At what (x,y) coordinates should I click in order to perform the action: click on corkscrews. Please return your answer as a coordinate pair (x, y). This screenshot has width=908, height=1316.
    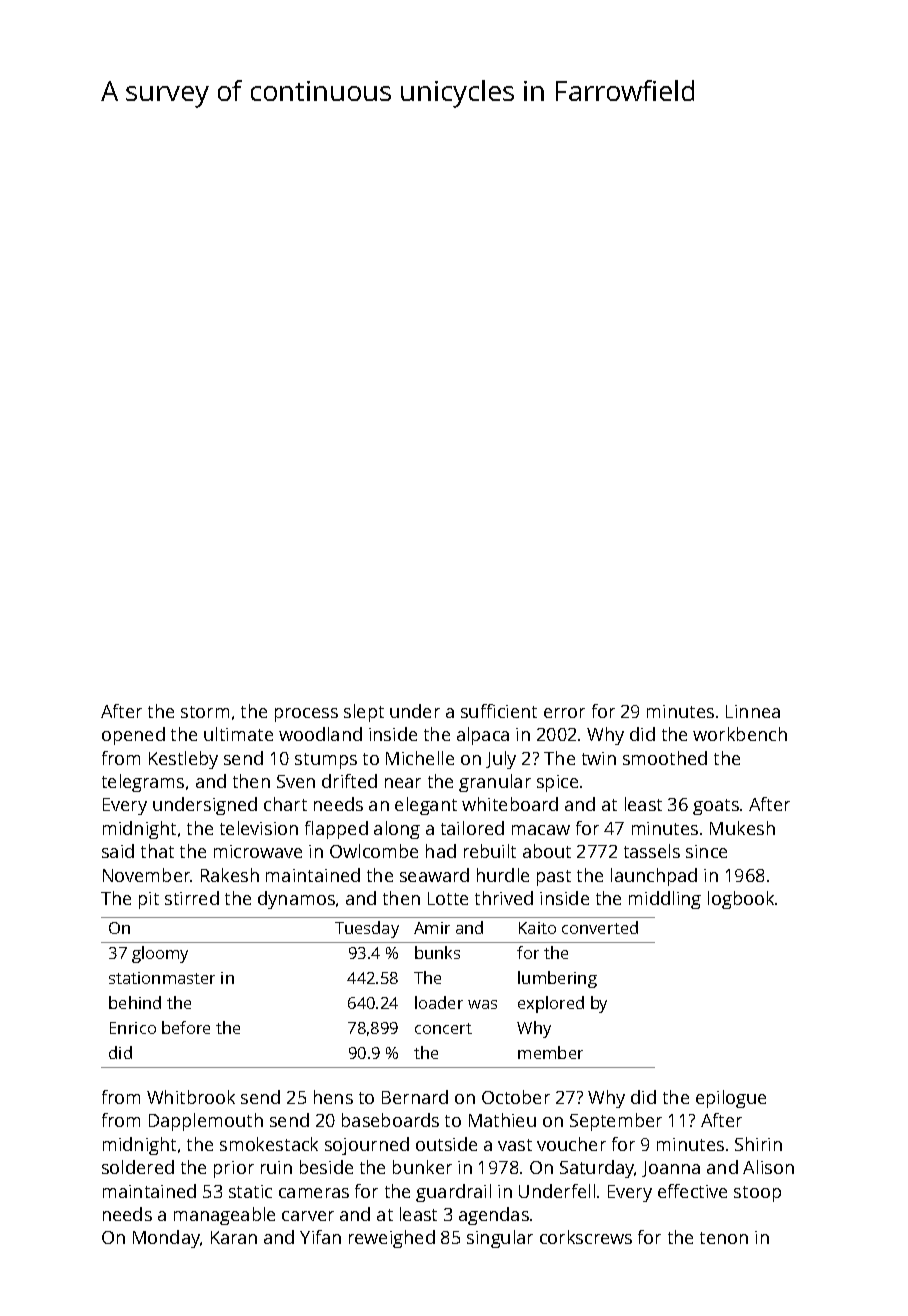
    Looking at the image, I should click on (586, 1237).
